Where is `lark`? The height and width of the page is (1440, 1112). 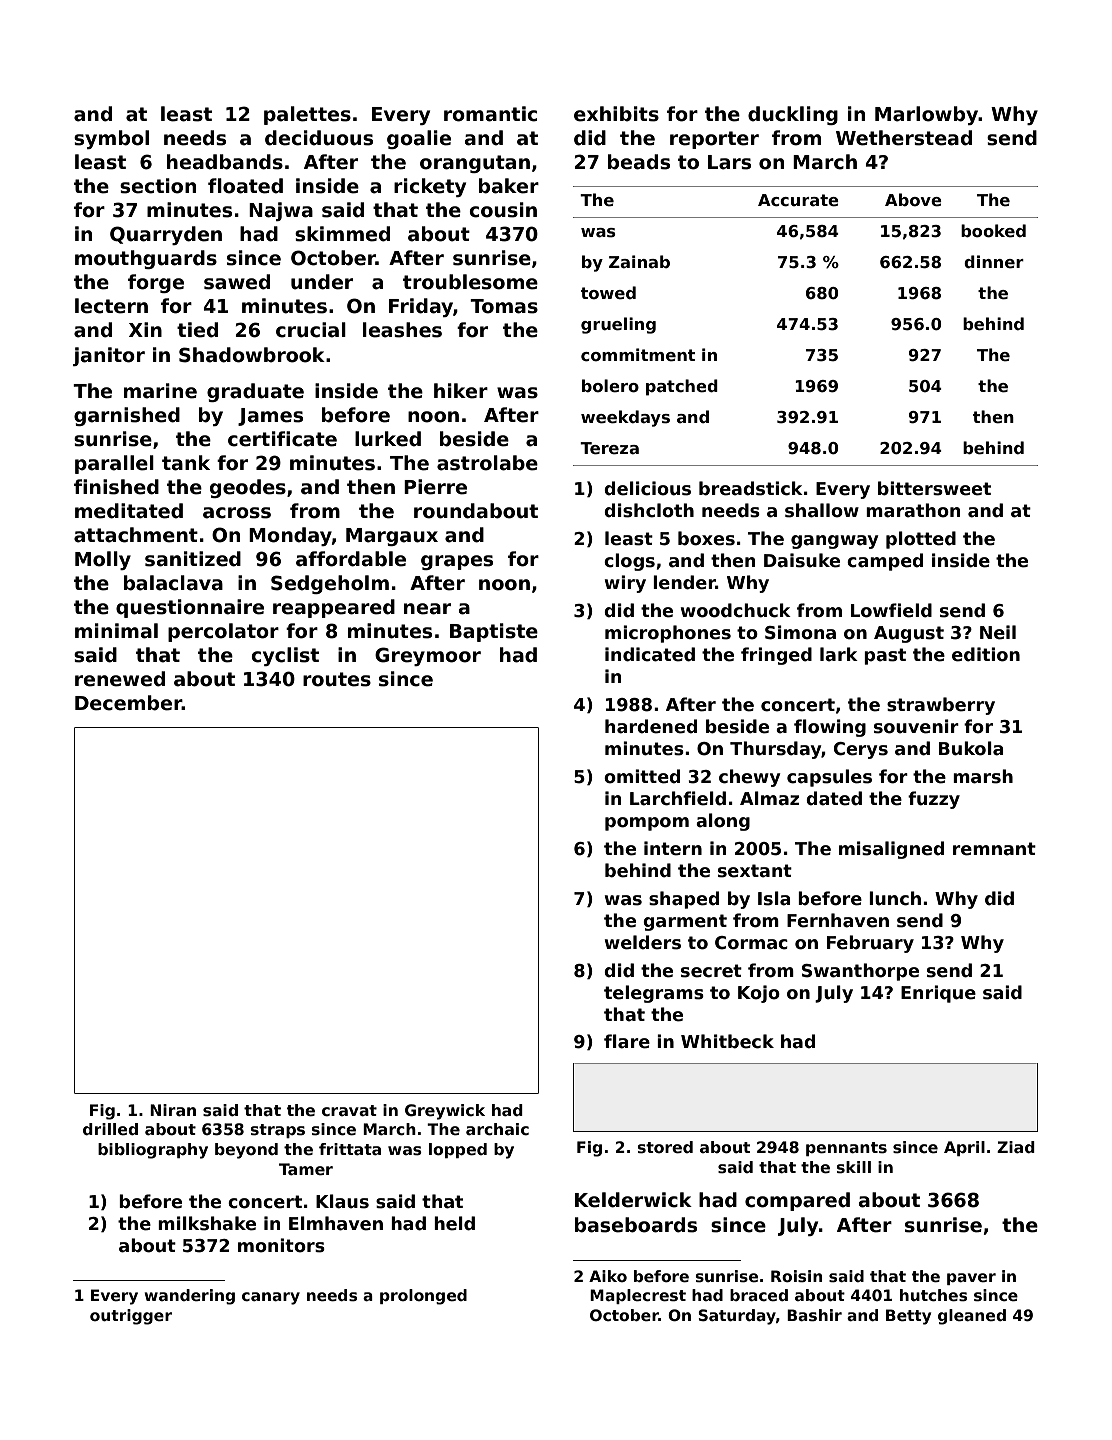
lark is located at coordinates (839, 654).
